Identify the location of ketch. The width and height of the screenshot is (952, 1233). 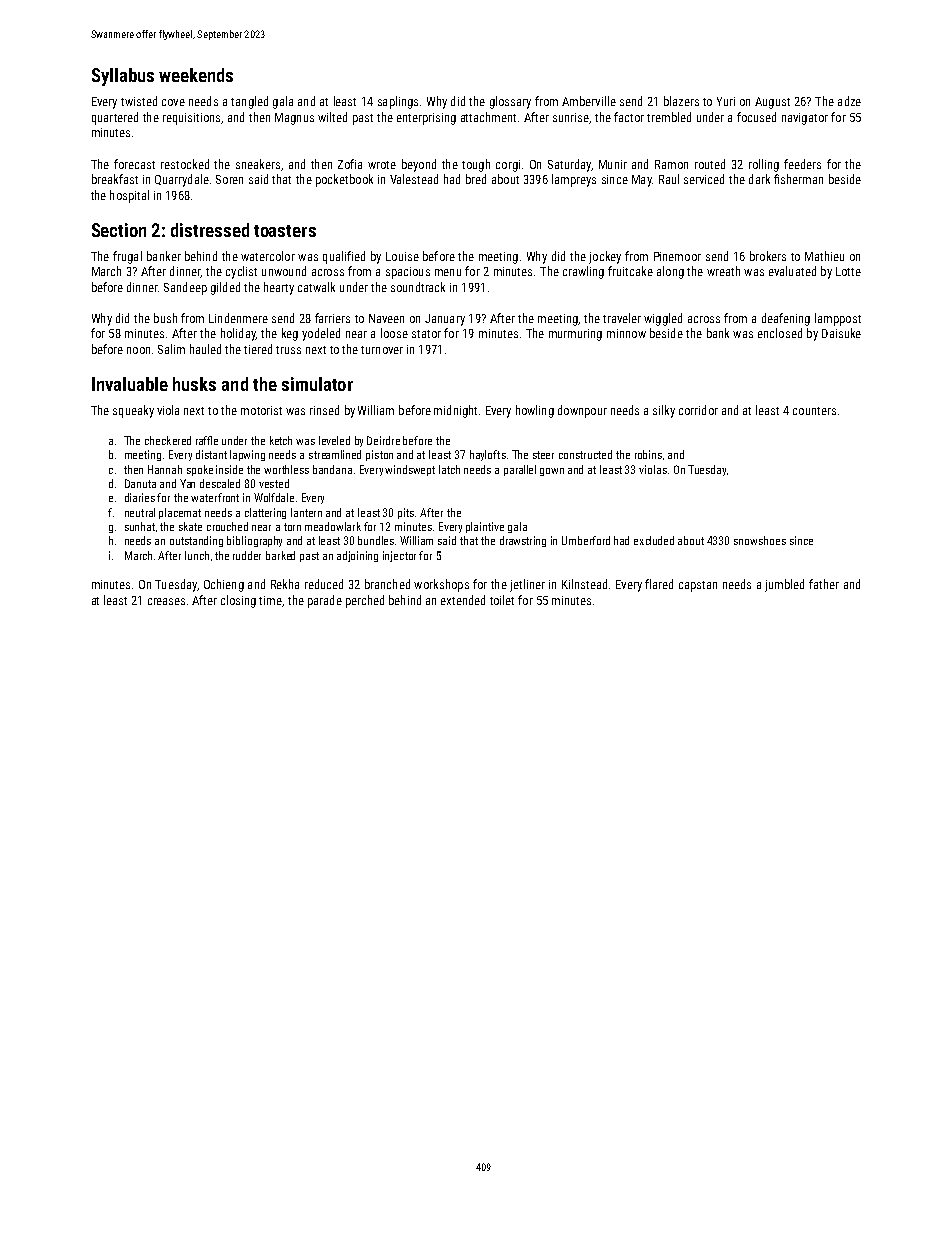
(281, 440).
